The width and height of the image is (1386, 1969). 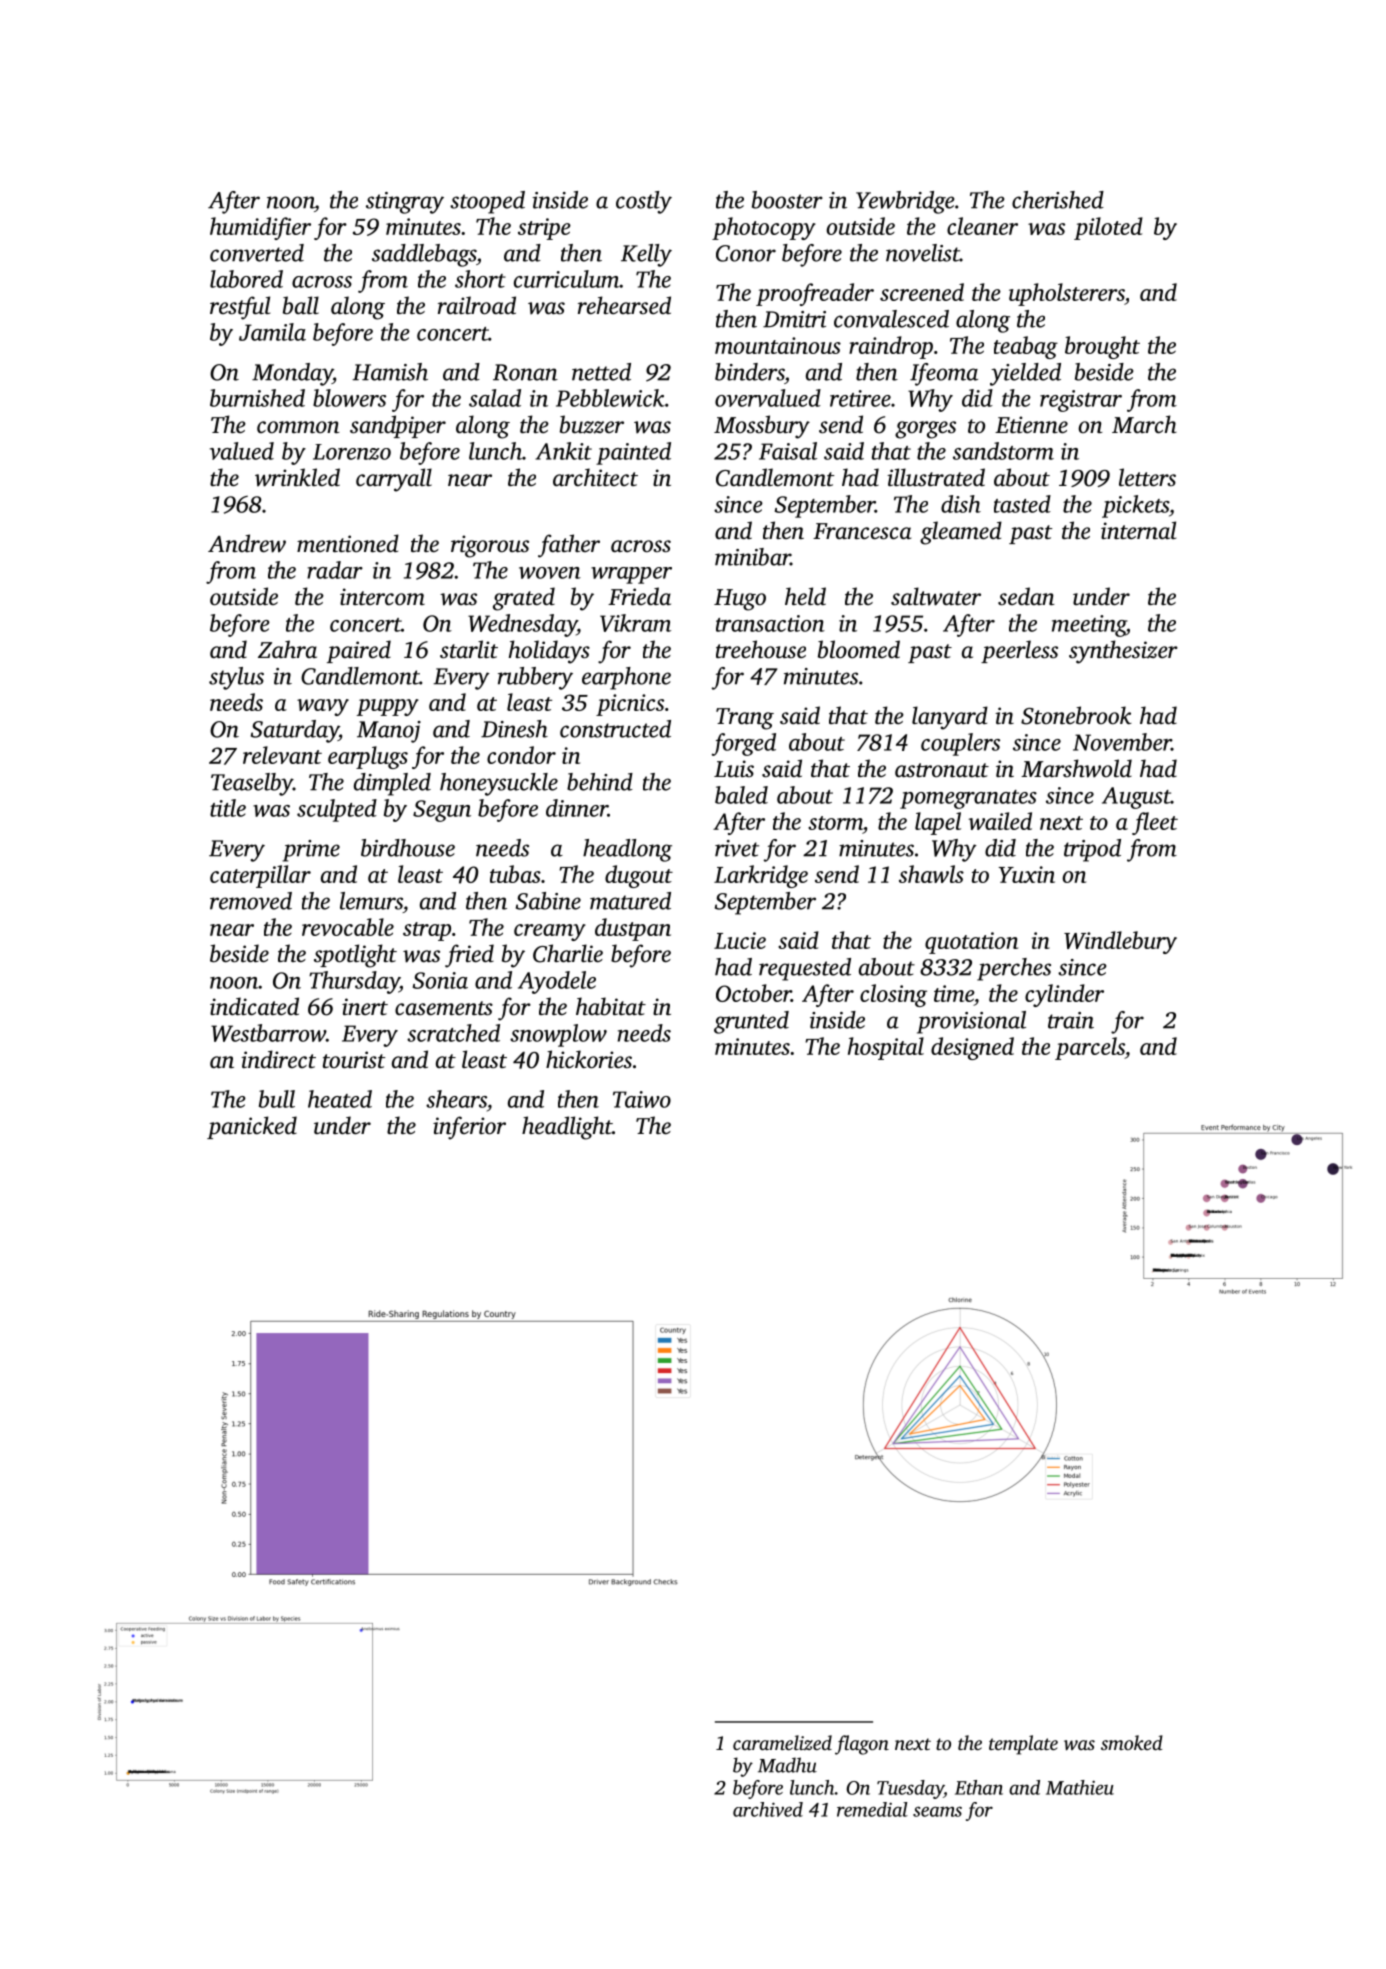 I want to click on dinner, so click(x=577, y=808).
